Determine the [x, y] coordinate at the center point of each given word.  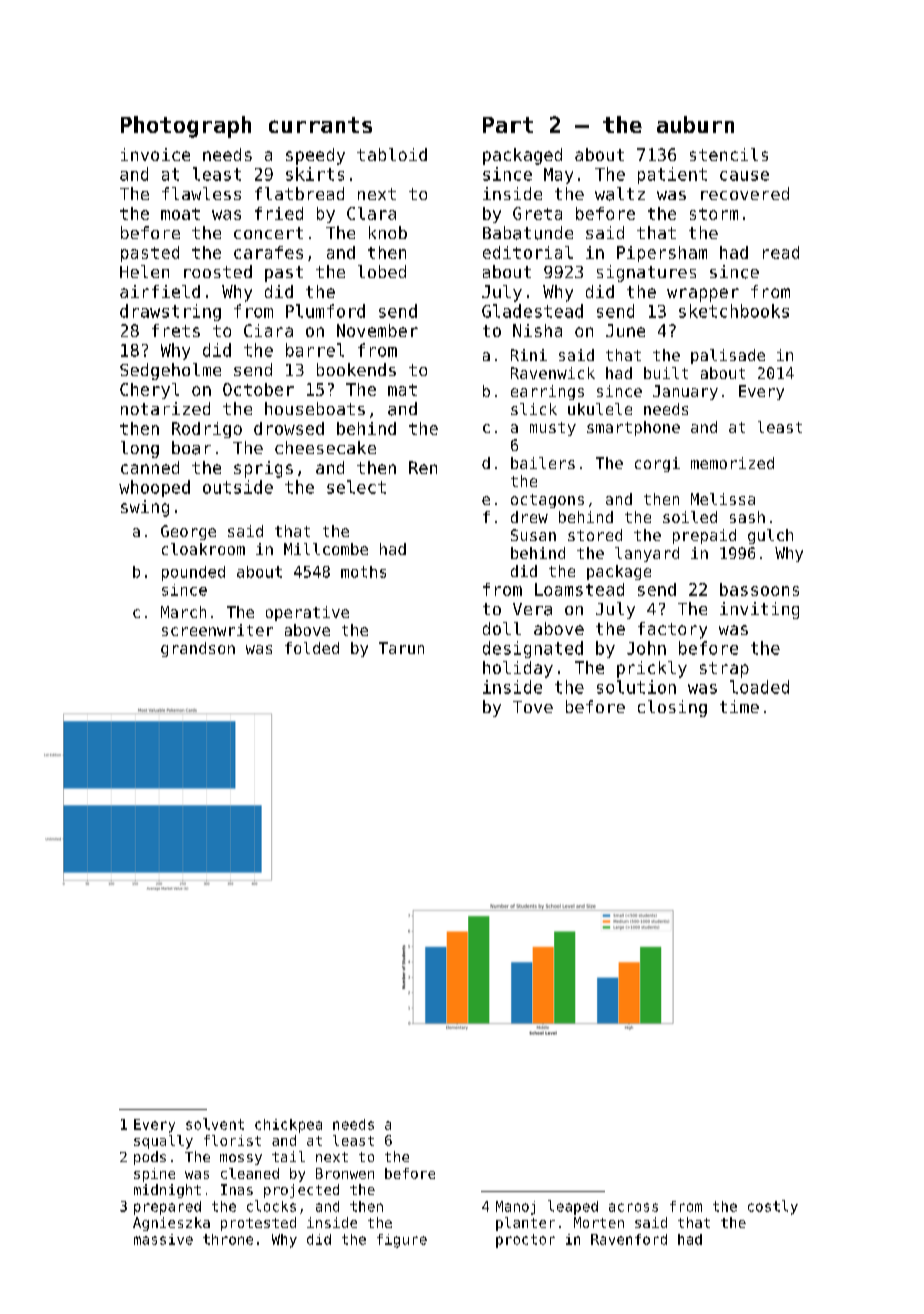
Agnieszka [171, 1224]
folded [312, 648]
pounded [193, 573]
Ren [423, 467]
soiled [690, 517]
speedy [315, 156]
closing [672, 708]
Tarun [401, 648]
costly [773, 1207]
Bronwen [345, 1173]
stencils [729, 154]
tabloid [392, 154]
